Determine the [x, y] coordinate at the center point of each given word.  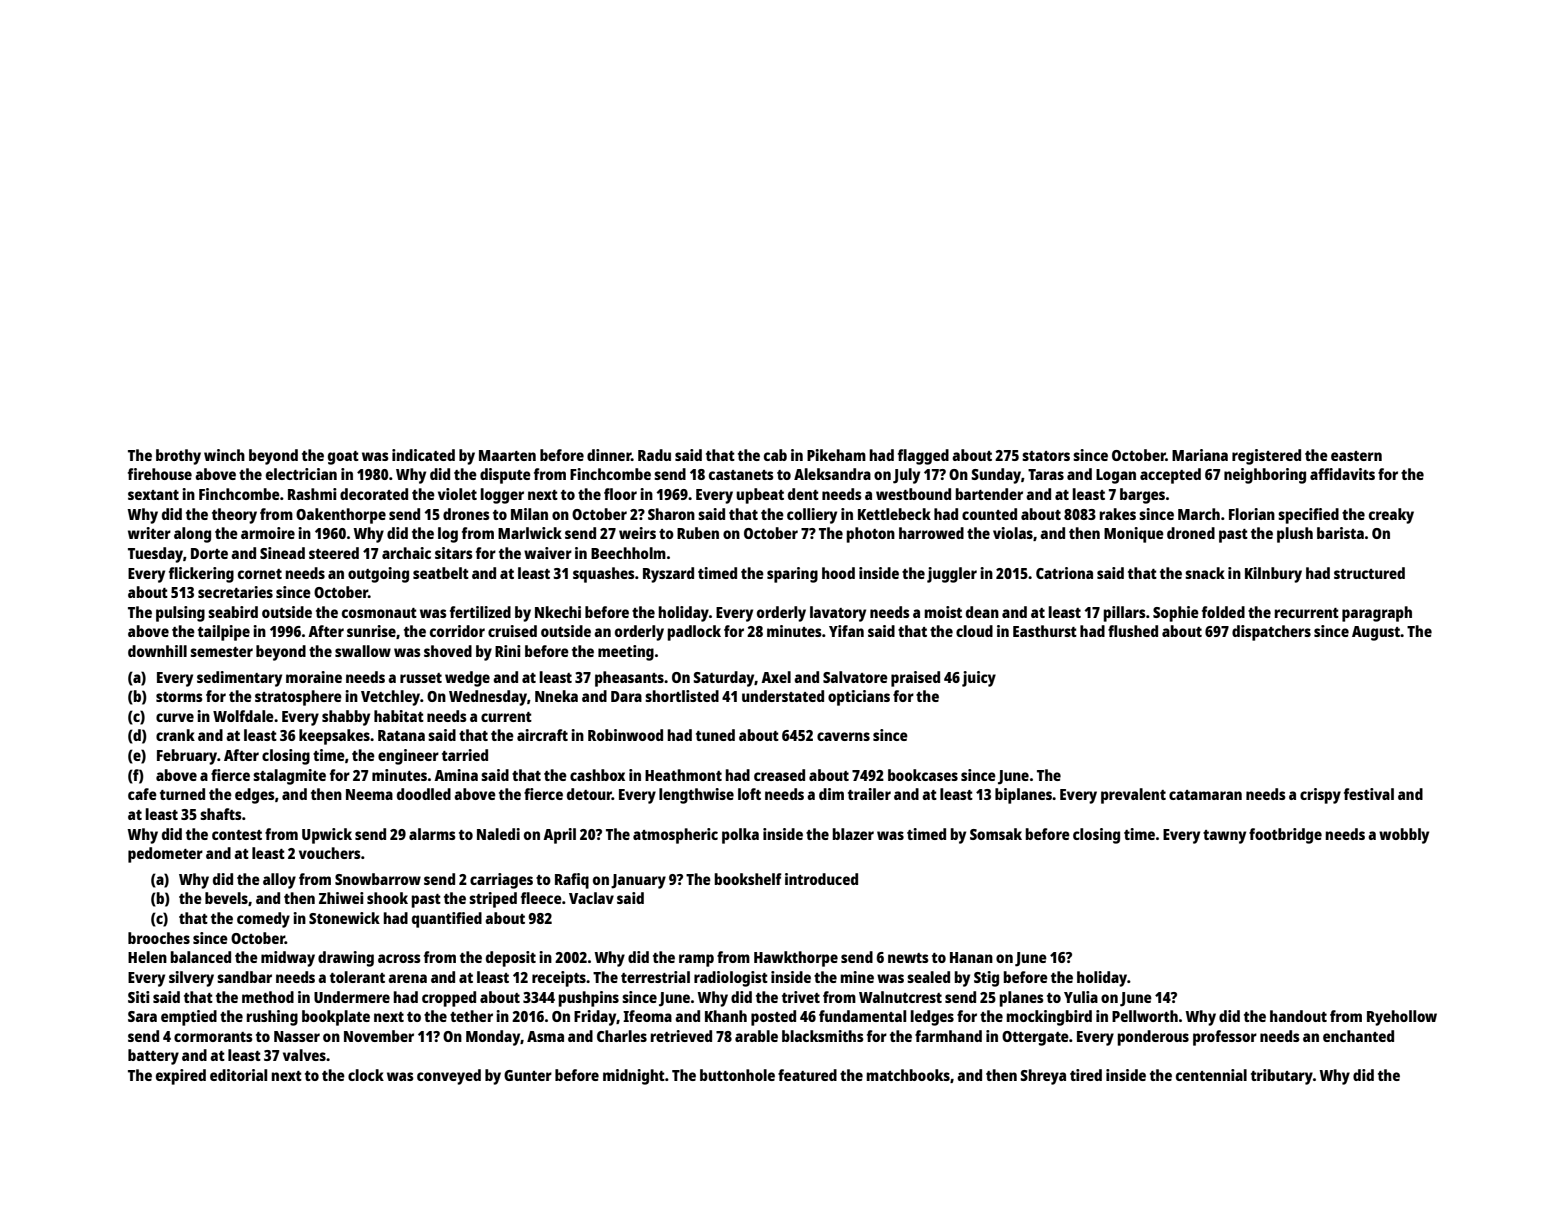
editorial [238, 1075]
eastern [1356, 456]
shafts [221, 814]
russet [421, 678]
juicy [979, 679]
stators [1046, 456]
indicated [423, 455]
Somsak [996, 834]
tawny [1224, 837]
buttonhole [737, 1075]
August [1376, 633]
